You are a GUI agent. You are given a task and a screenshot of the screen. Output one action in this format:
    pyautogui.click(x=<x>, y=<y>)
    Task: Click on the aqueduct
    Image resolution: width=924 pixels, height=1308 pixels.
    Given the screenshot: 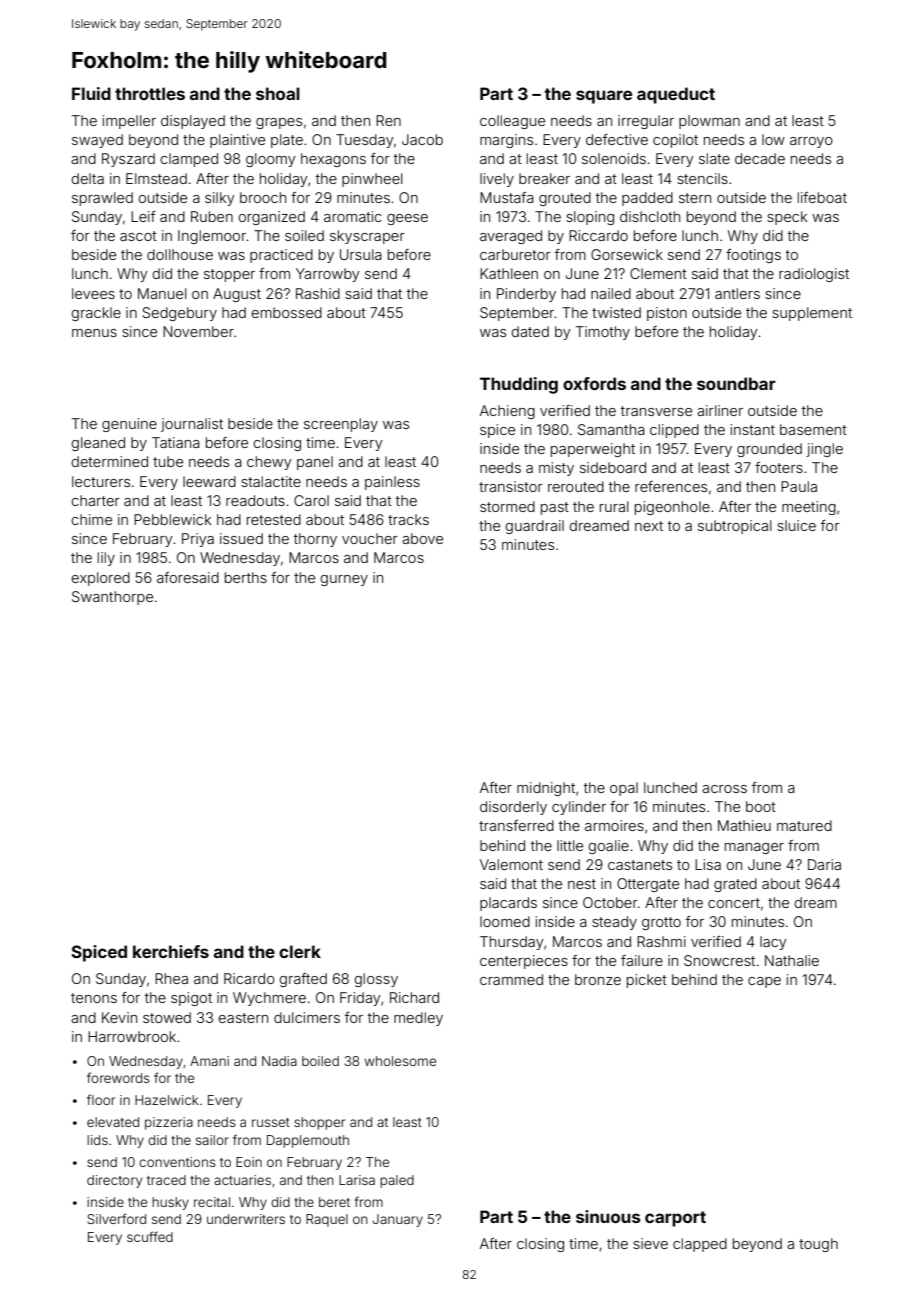 What is the action you would take?
    pyautogui.click(x=676, y=95)
